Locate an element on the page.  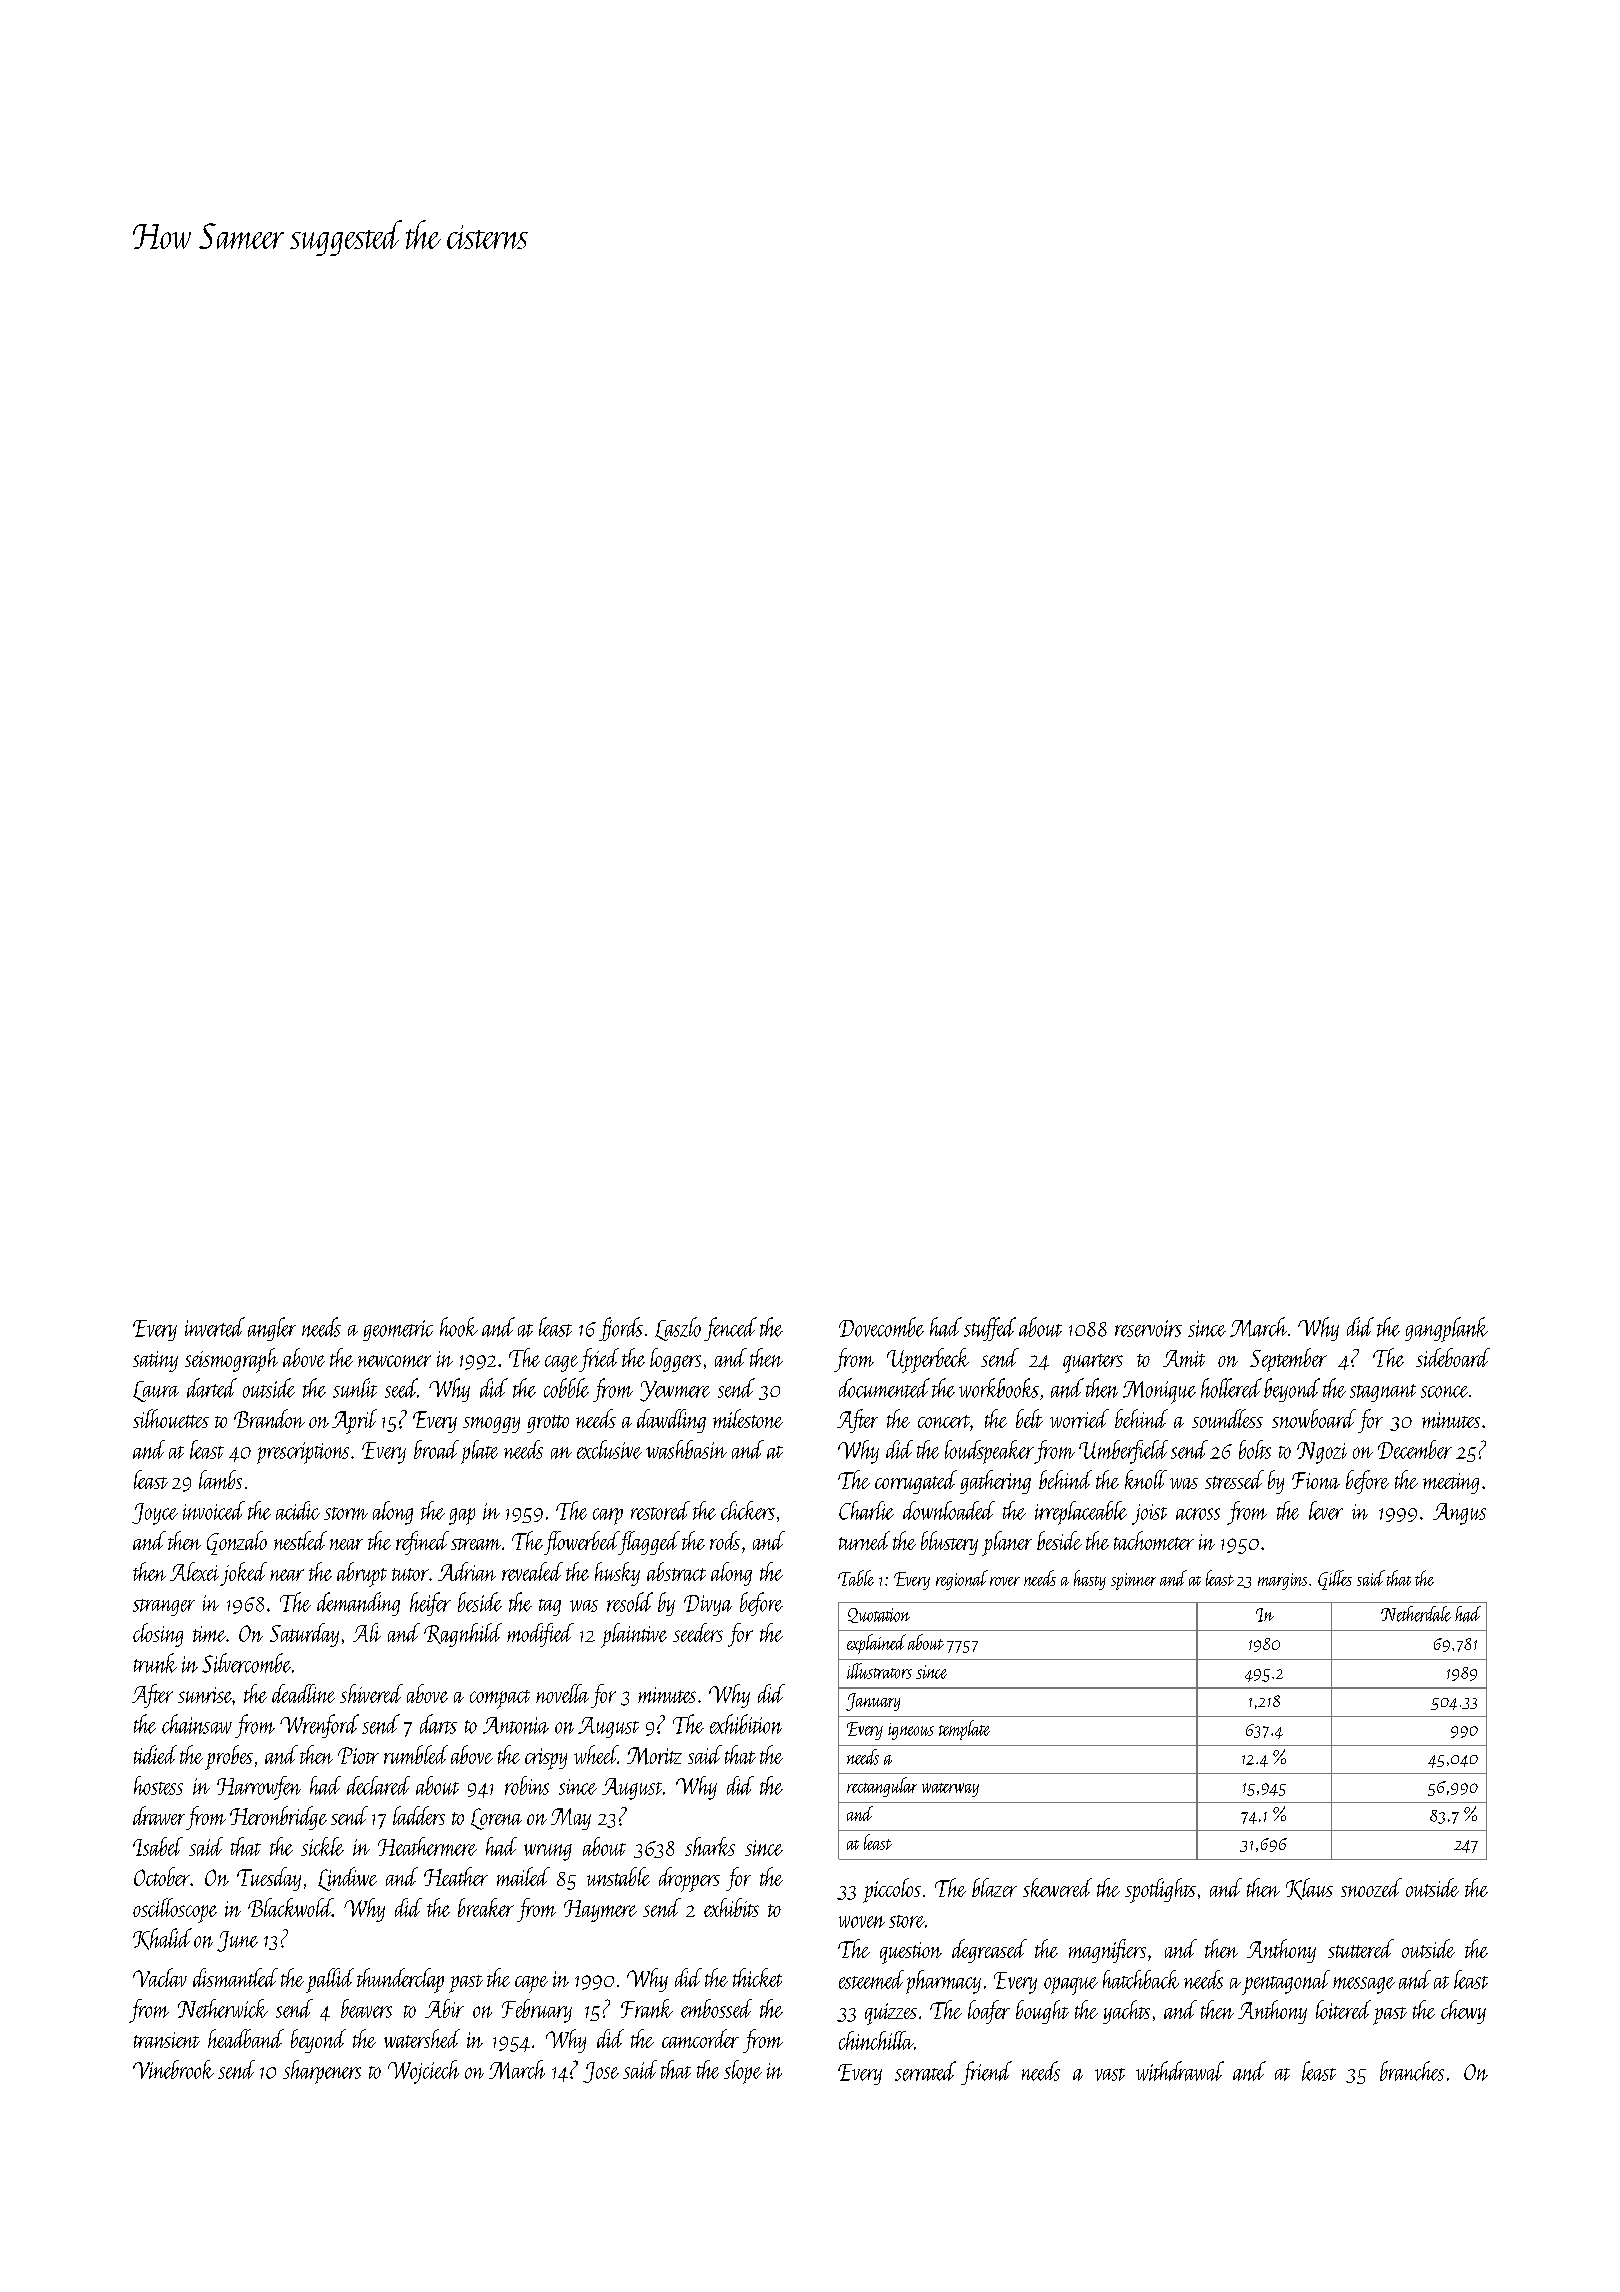
Gilles is located at coordinates (1335, 1580).
